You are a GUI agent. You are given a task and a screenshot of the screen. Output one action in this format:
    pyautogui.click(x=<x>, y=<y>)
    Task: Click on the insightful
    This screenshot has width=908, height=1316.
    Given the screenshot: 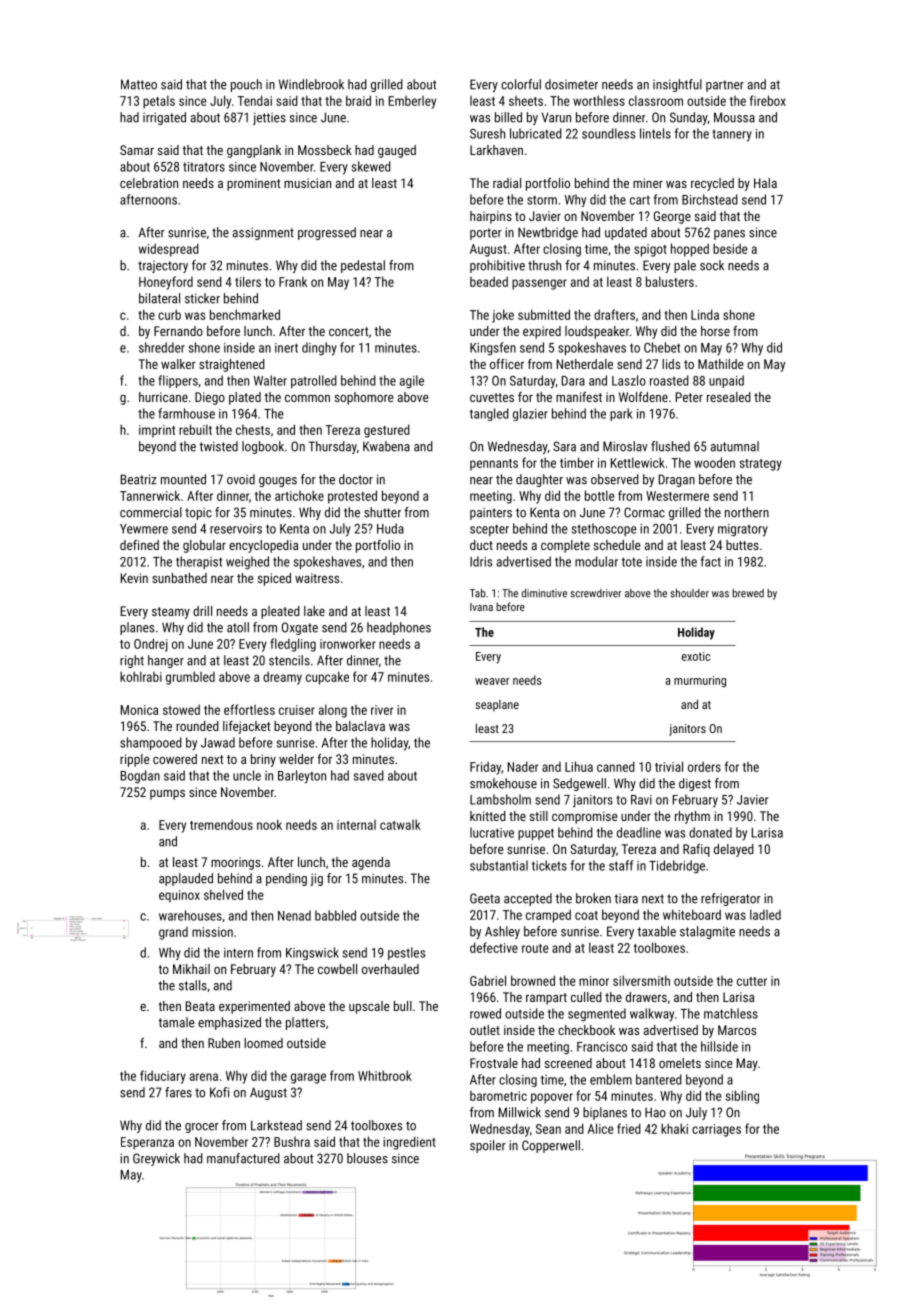 What is the action you would take?
    pyautogui.click(x=677, y=85)
